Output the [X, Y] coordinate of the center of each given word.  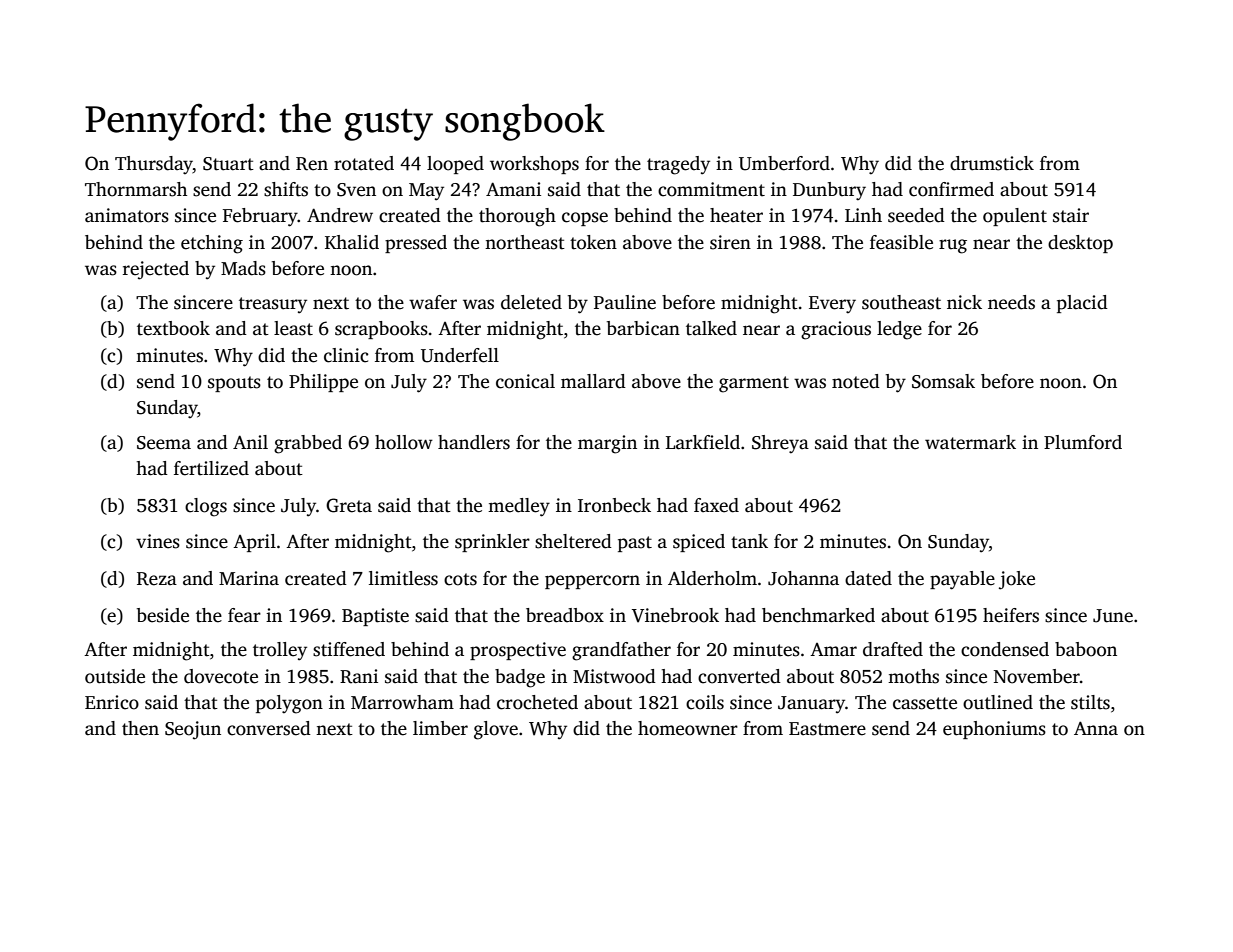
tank [749, 541]
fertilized [211, 468]
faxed [716, 505]
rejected [156, 270]
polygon [289, 704]
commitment [711, 189]
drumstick [992, 163]
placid [1082, 304]
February [260, 217]
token [593, 242]
